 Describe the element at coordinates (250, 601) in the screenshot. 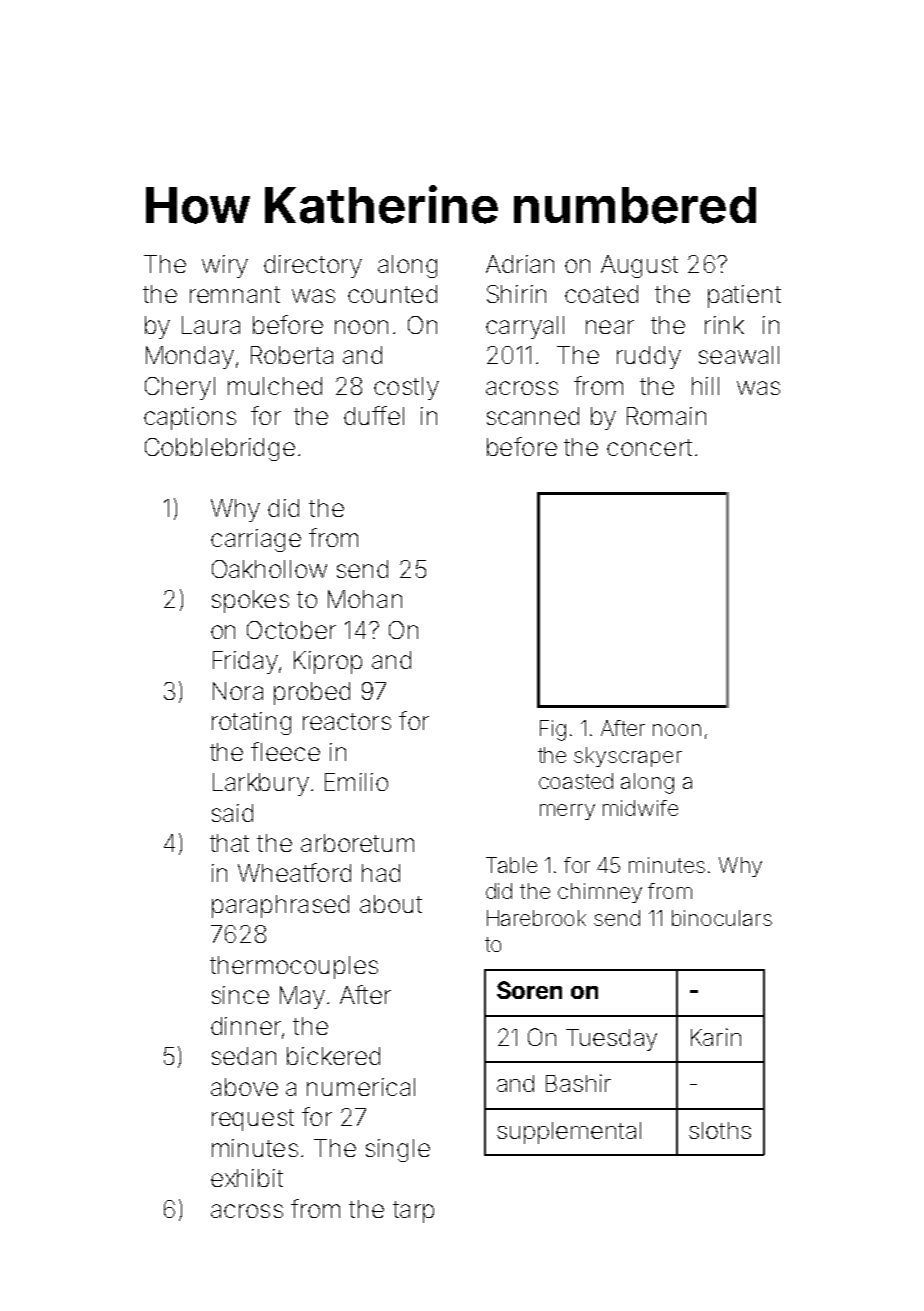

I see `spokes` at that location.
